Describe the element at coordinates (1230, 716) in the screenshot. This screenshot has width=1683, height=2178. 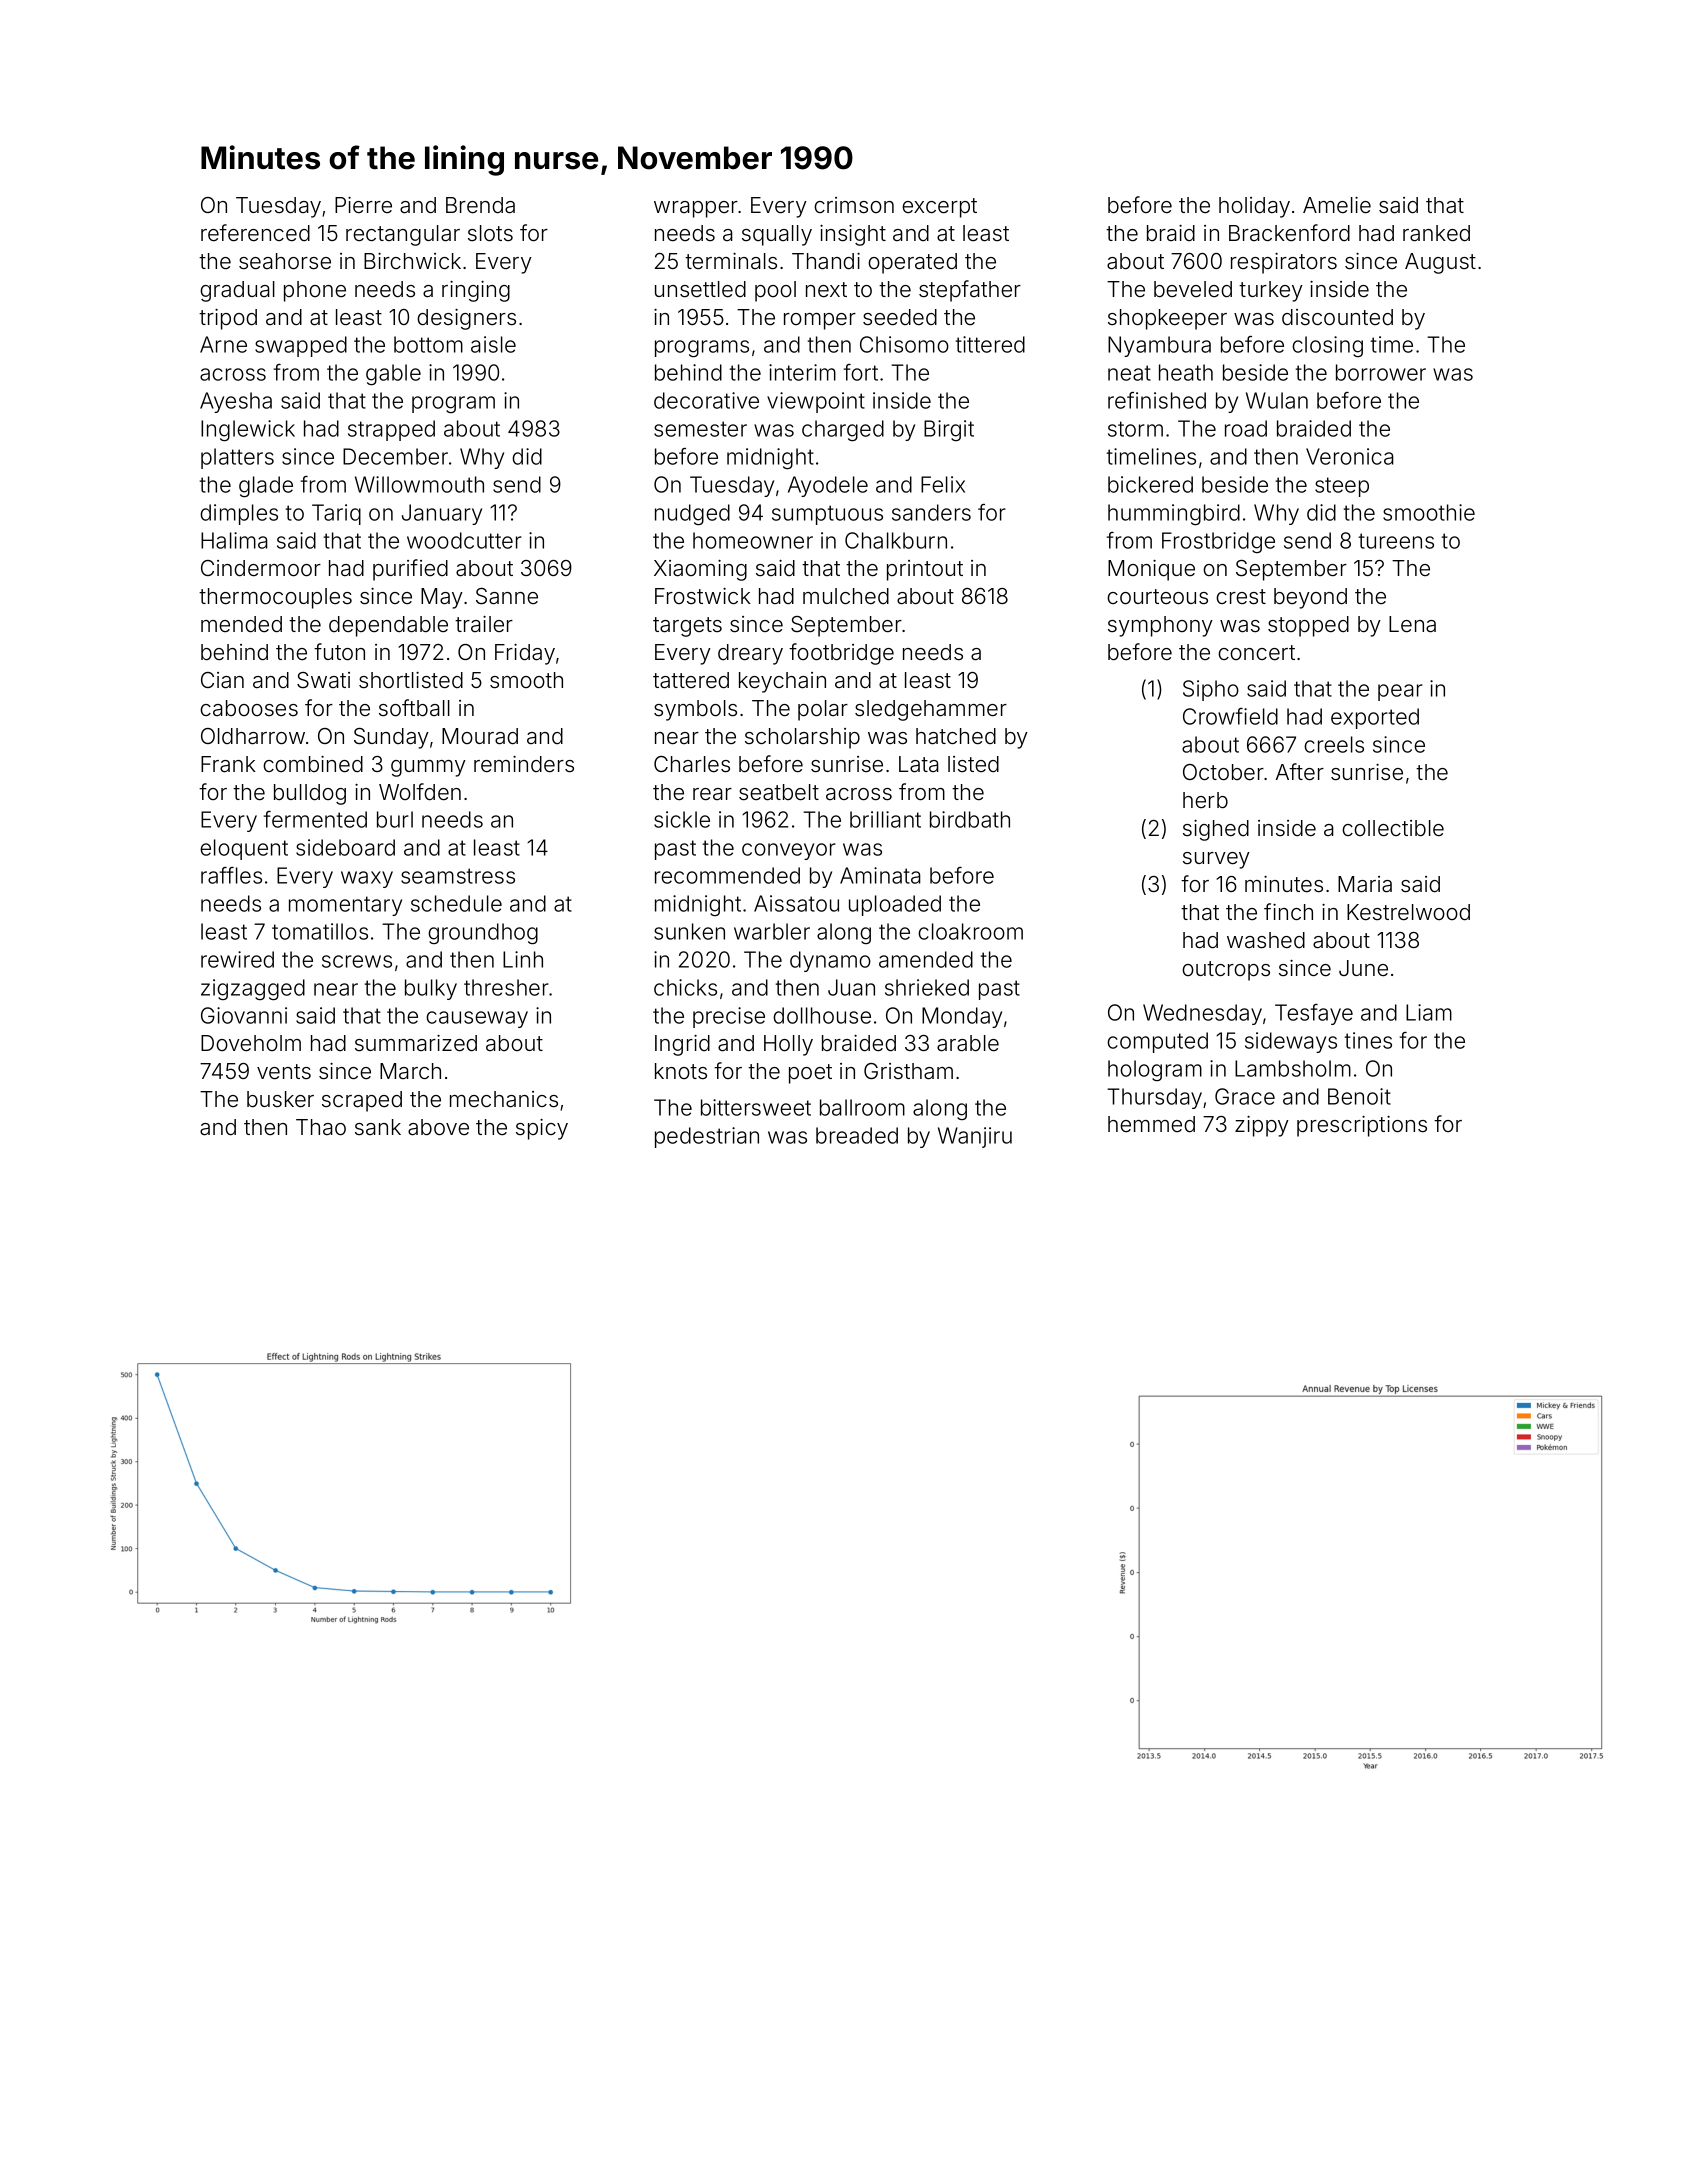
I see `Crowfield` at that location.
